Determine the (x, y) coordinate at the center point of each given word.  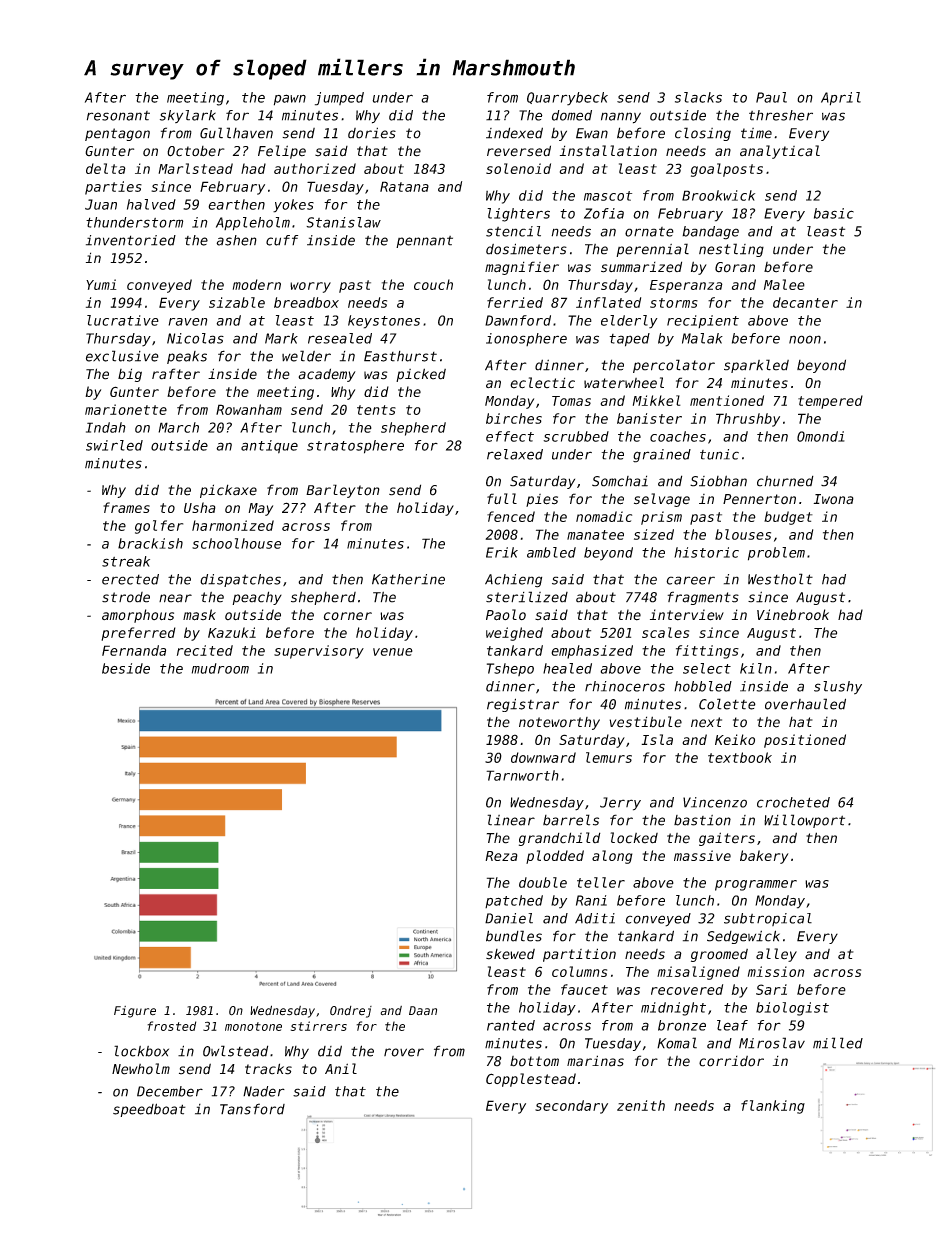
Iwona (833, 499)
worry (310, 287)
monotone (253, 1026)
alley (776, 955)
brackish (150, 543)
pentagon (117, 134)
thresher (781, 115)
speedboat (149, 1110)
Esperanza (686, 286)
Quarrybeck (567, 99)
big (130, 375)
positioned (805, 741)
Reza (501, 856)
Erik (502, 552)
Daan (423, 1011)
